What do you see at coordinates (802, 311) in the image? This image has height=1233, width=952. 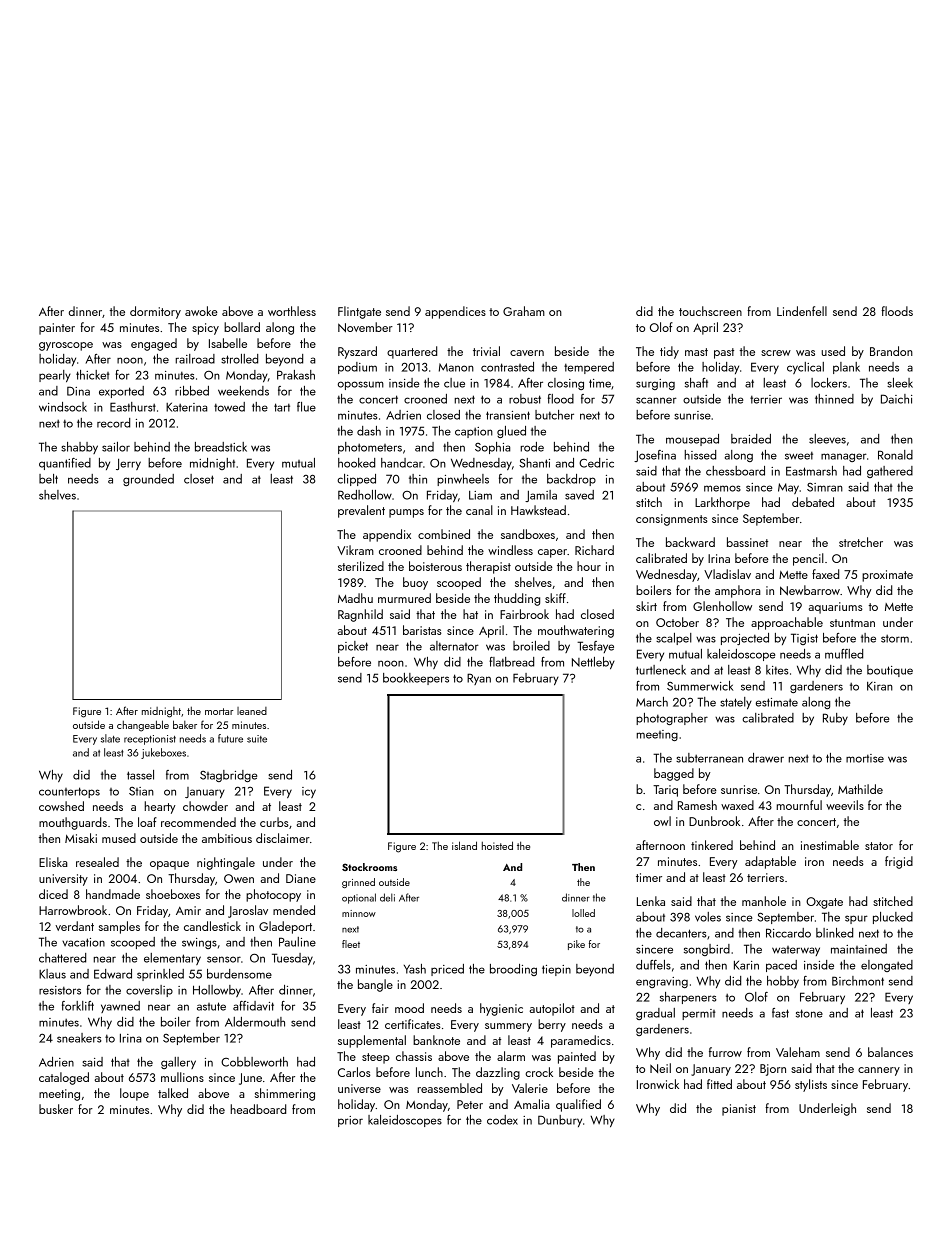 I see `Lindenfell` at bounding box center [802, 311].
